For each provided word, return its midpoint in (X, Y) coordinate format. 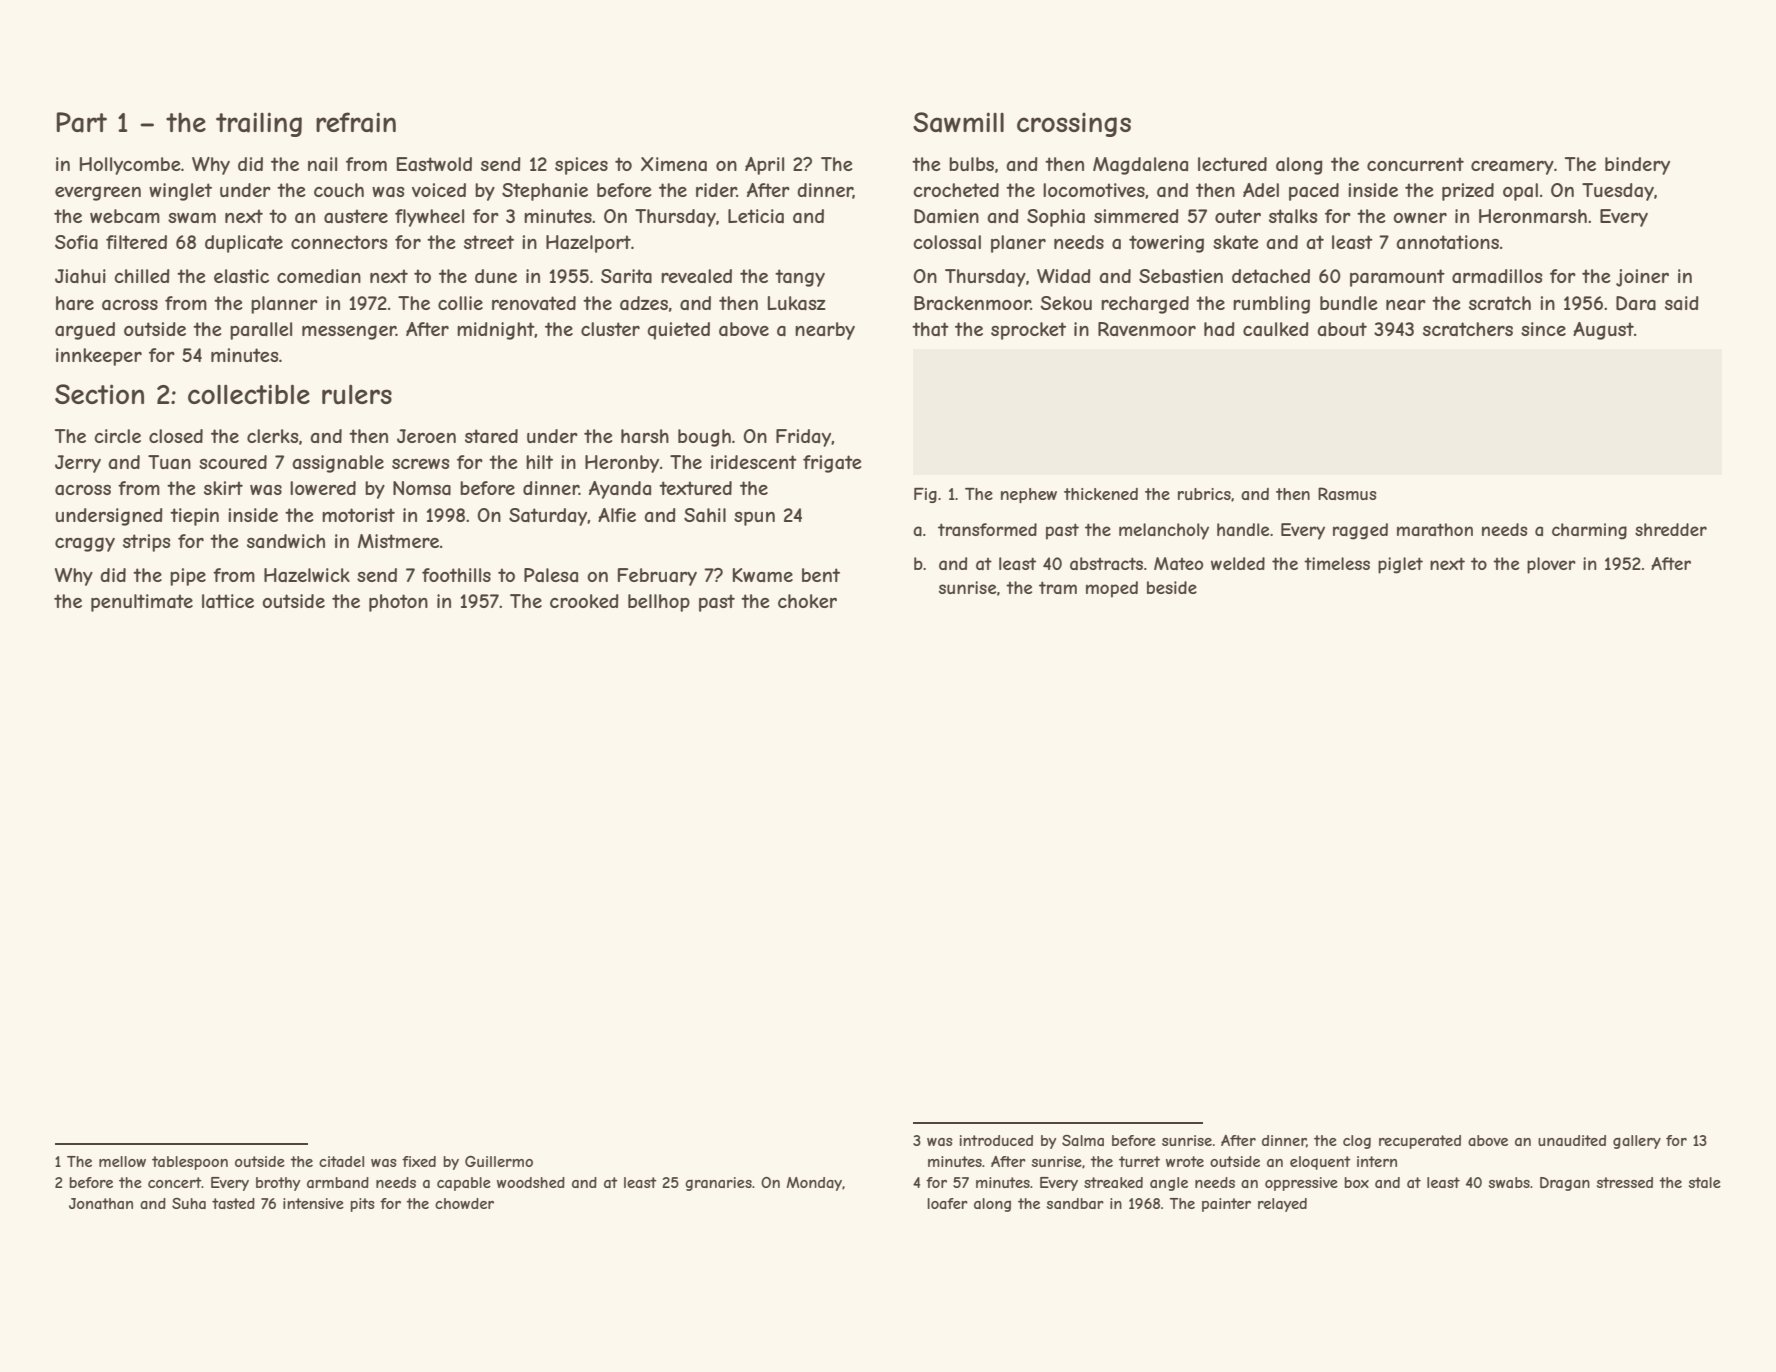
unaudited (1572, 1140)
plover (1551, 565)
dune (496, 276)
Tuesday (1618, 192)
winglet (180, 192)
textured (695, 488)
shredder (1671, 529)
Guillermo (499, 1161)
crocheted (956, 190)
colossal (947, 242)
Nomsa (422, 488)
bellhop (659, 603)
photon (398, 603)
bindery (1637, 166)
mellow (122, 1161)
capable (464, 1184)
